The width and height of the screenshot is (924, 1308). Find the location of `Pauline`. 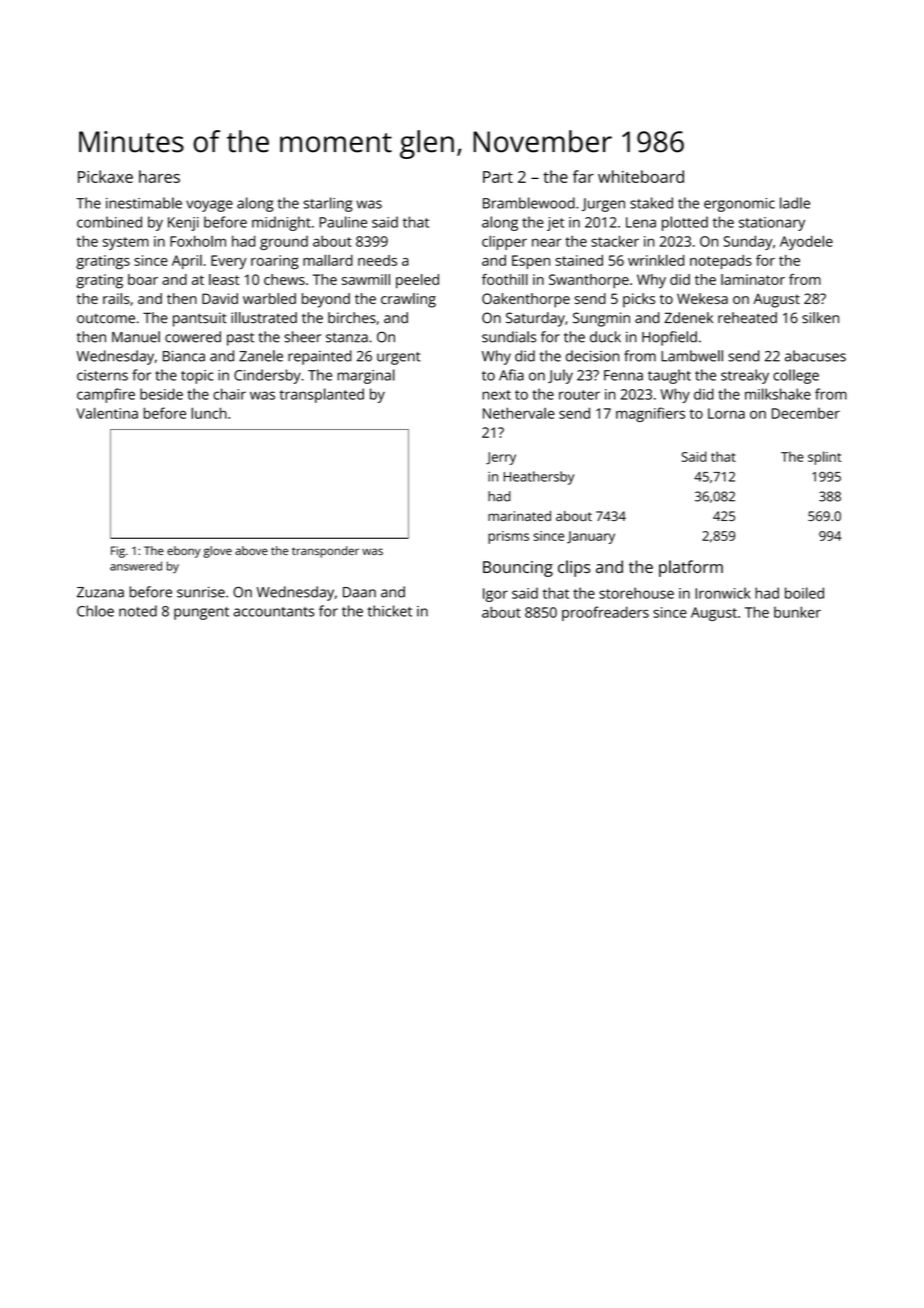

Pauline is located at coordinates (343, 222).
